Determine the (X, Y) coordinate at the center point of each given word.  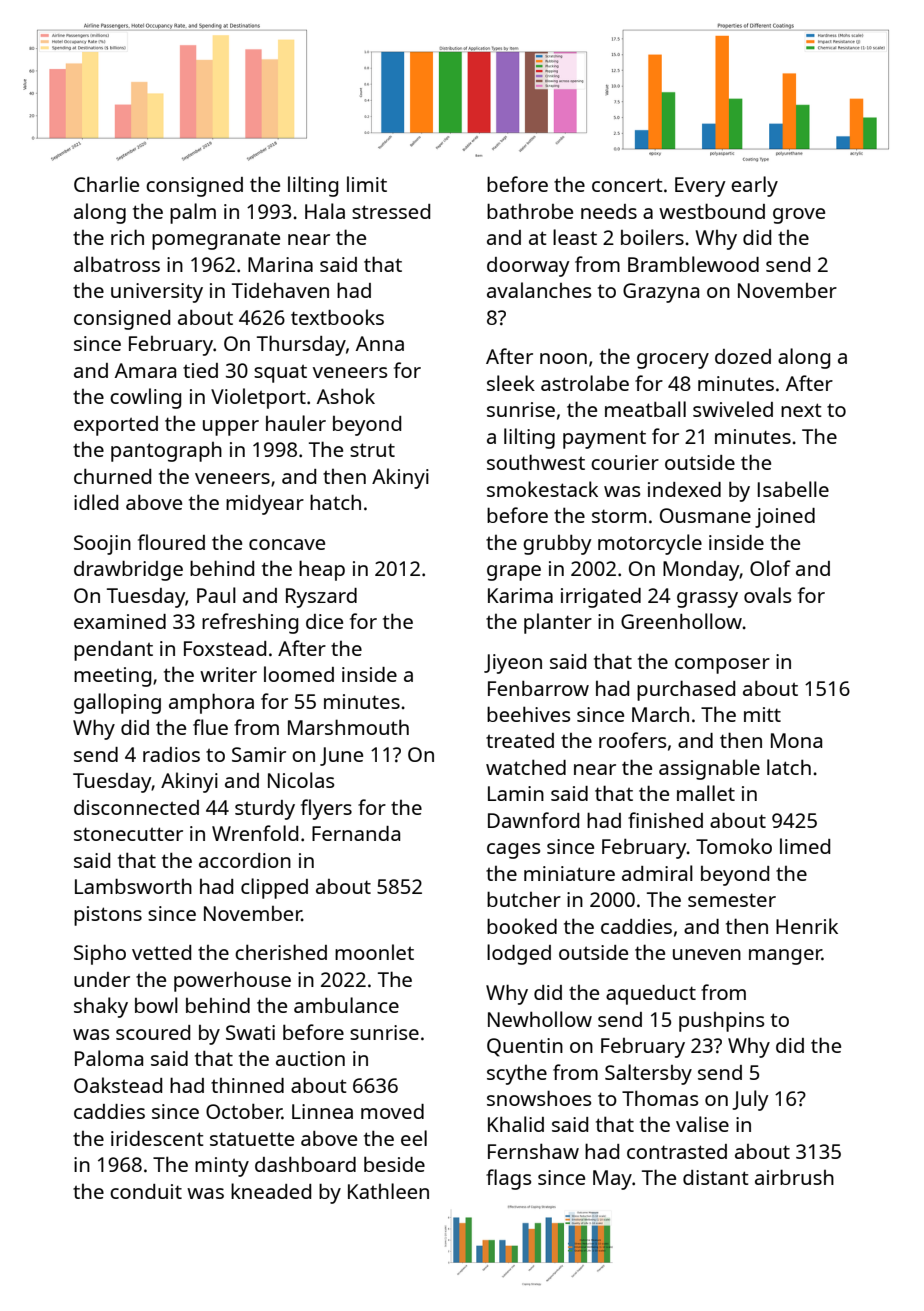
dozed (743, 356)
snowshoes (539, 1098)
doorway (528, 267)
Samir (259, 754)
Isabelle (793, 489)
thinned (247, 1085)
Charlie (106, 184)
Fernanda (356, 833)
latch (789, 767)
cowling (145, 398)
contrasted (677, 1151)
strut (372, 450)
